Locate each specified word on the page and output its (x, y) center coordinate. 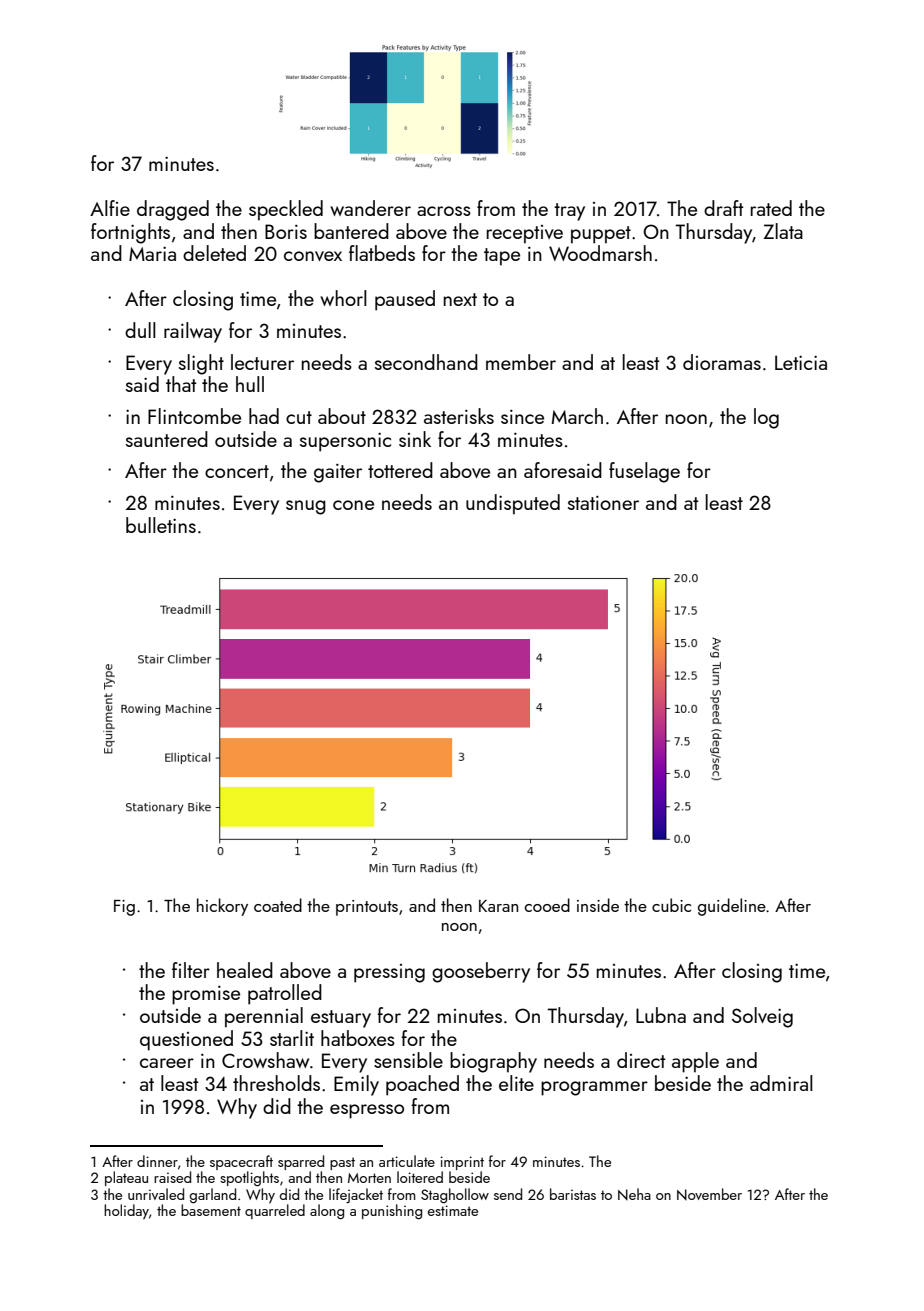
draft (723, 208)
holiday (126, 1211)
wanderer (370, 208)
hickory (222, 907)
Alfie (110, 208)
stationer (603, 502)
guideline (732, 907)
